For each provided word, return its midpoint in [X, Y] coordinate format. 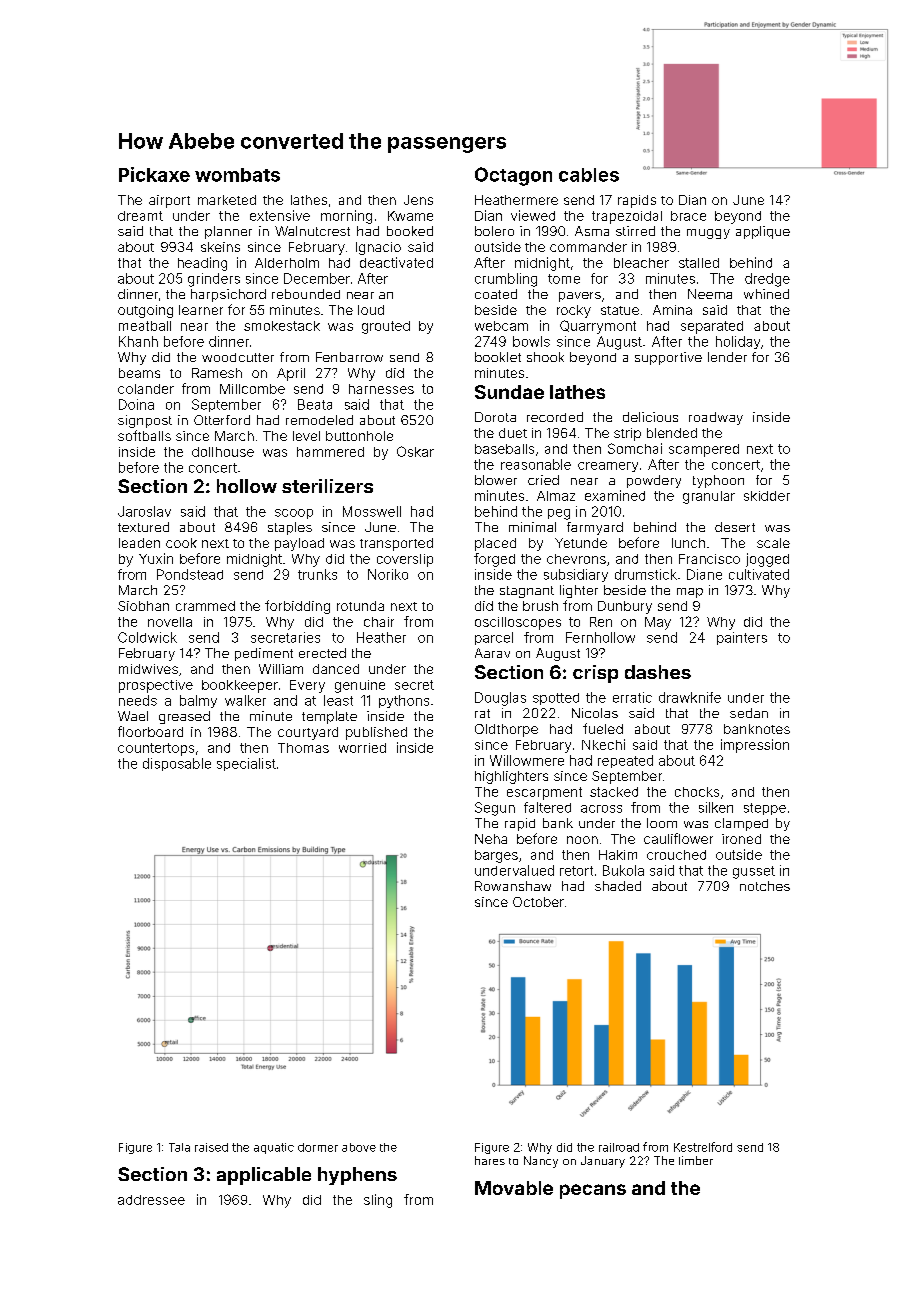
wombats [237, 175]
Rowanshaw [513, 886]
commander [588, 247]
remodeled [319, 420]
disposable [177, 764]
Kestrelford [703, 1147]
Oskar [415, 451]
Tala [179, 1147]
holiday [738, 342]
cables [589, 175]
